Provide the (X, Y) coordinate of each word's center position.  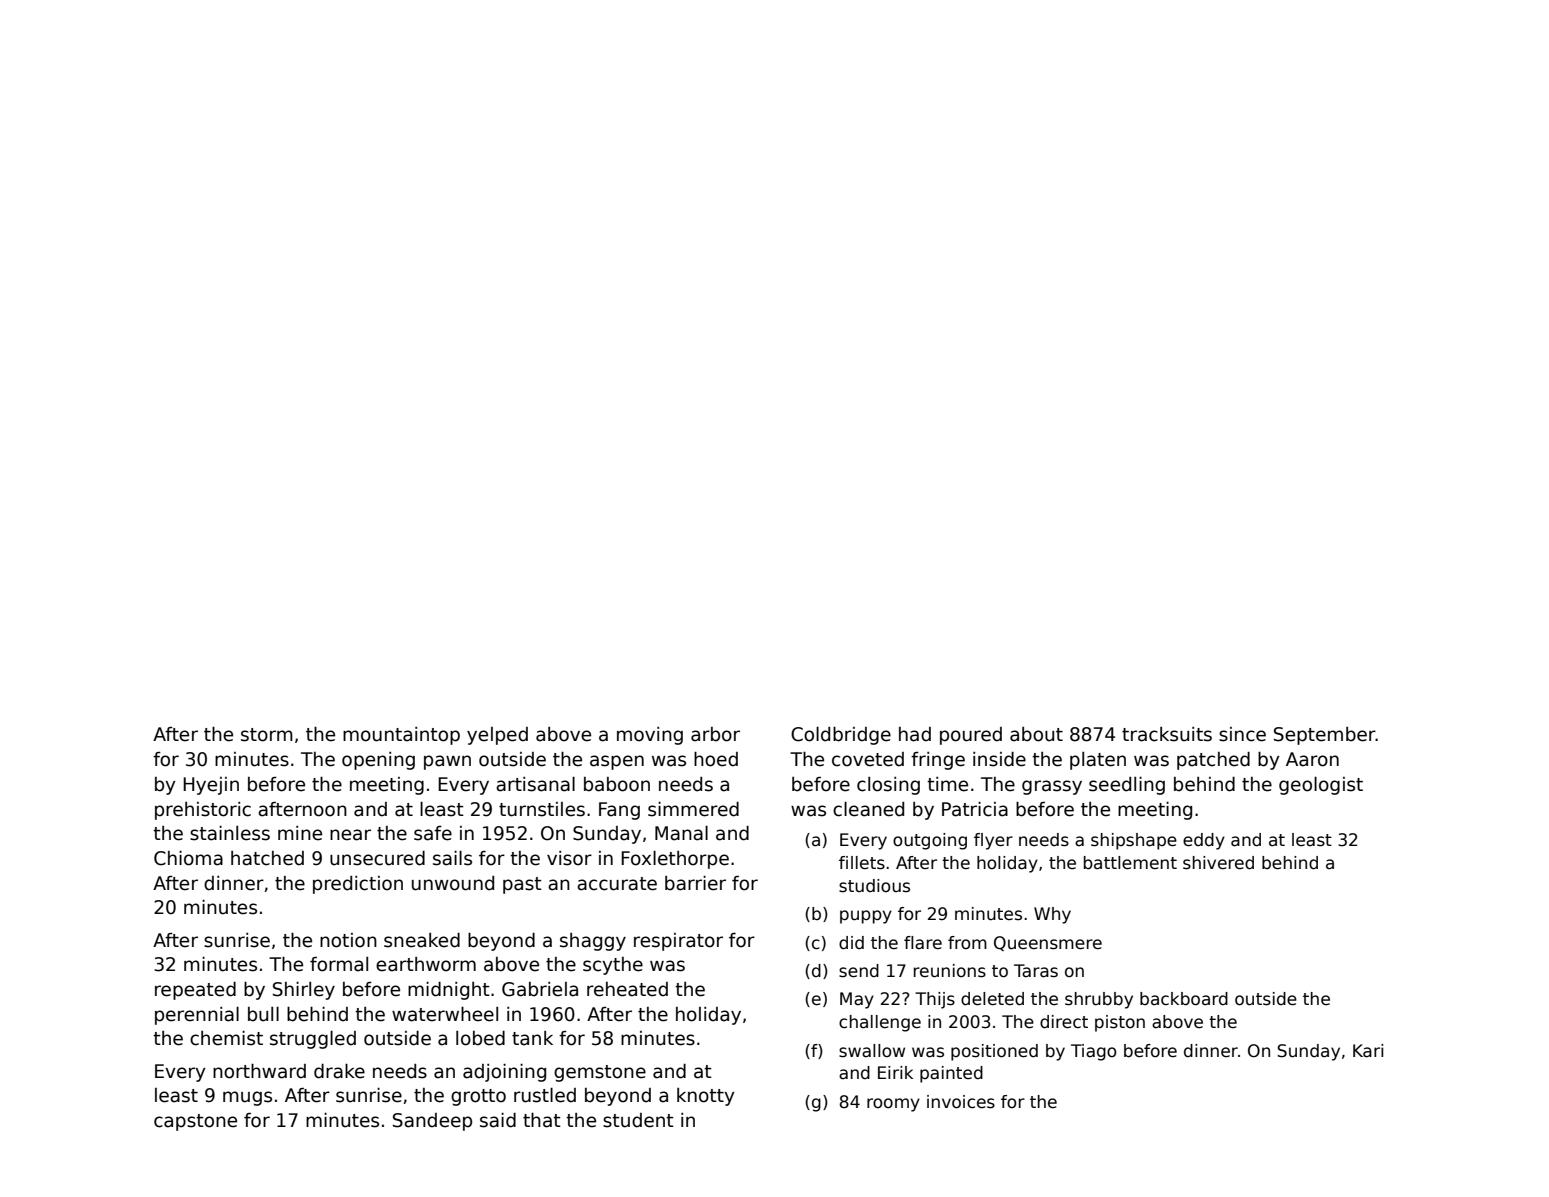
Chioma (188, 858)
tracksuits (1167, 734)
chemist (226, 1038)
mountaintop (401, 736)
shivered (1218, 863)
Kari (1368, 1051)
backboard (1184, 999)
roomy (893, 1105)
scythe (613, 966)
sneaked (422, 940)
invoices (961, 1102)
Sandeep (432, 1122)
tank (532, 1038)
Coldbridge (841, 736)
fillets (862, 863)
